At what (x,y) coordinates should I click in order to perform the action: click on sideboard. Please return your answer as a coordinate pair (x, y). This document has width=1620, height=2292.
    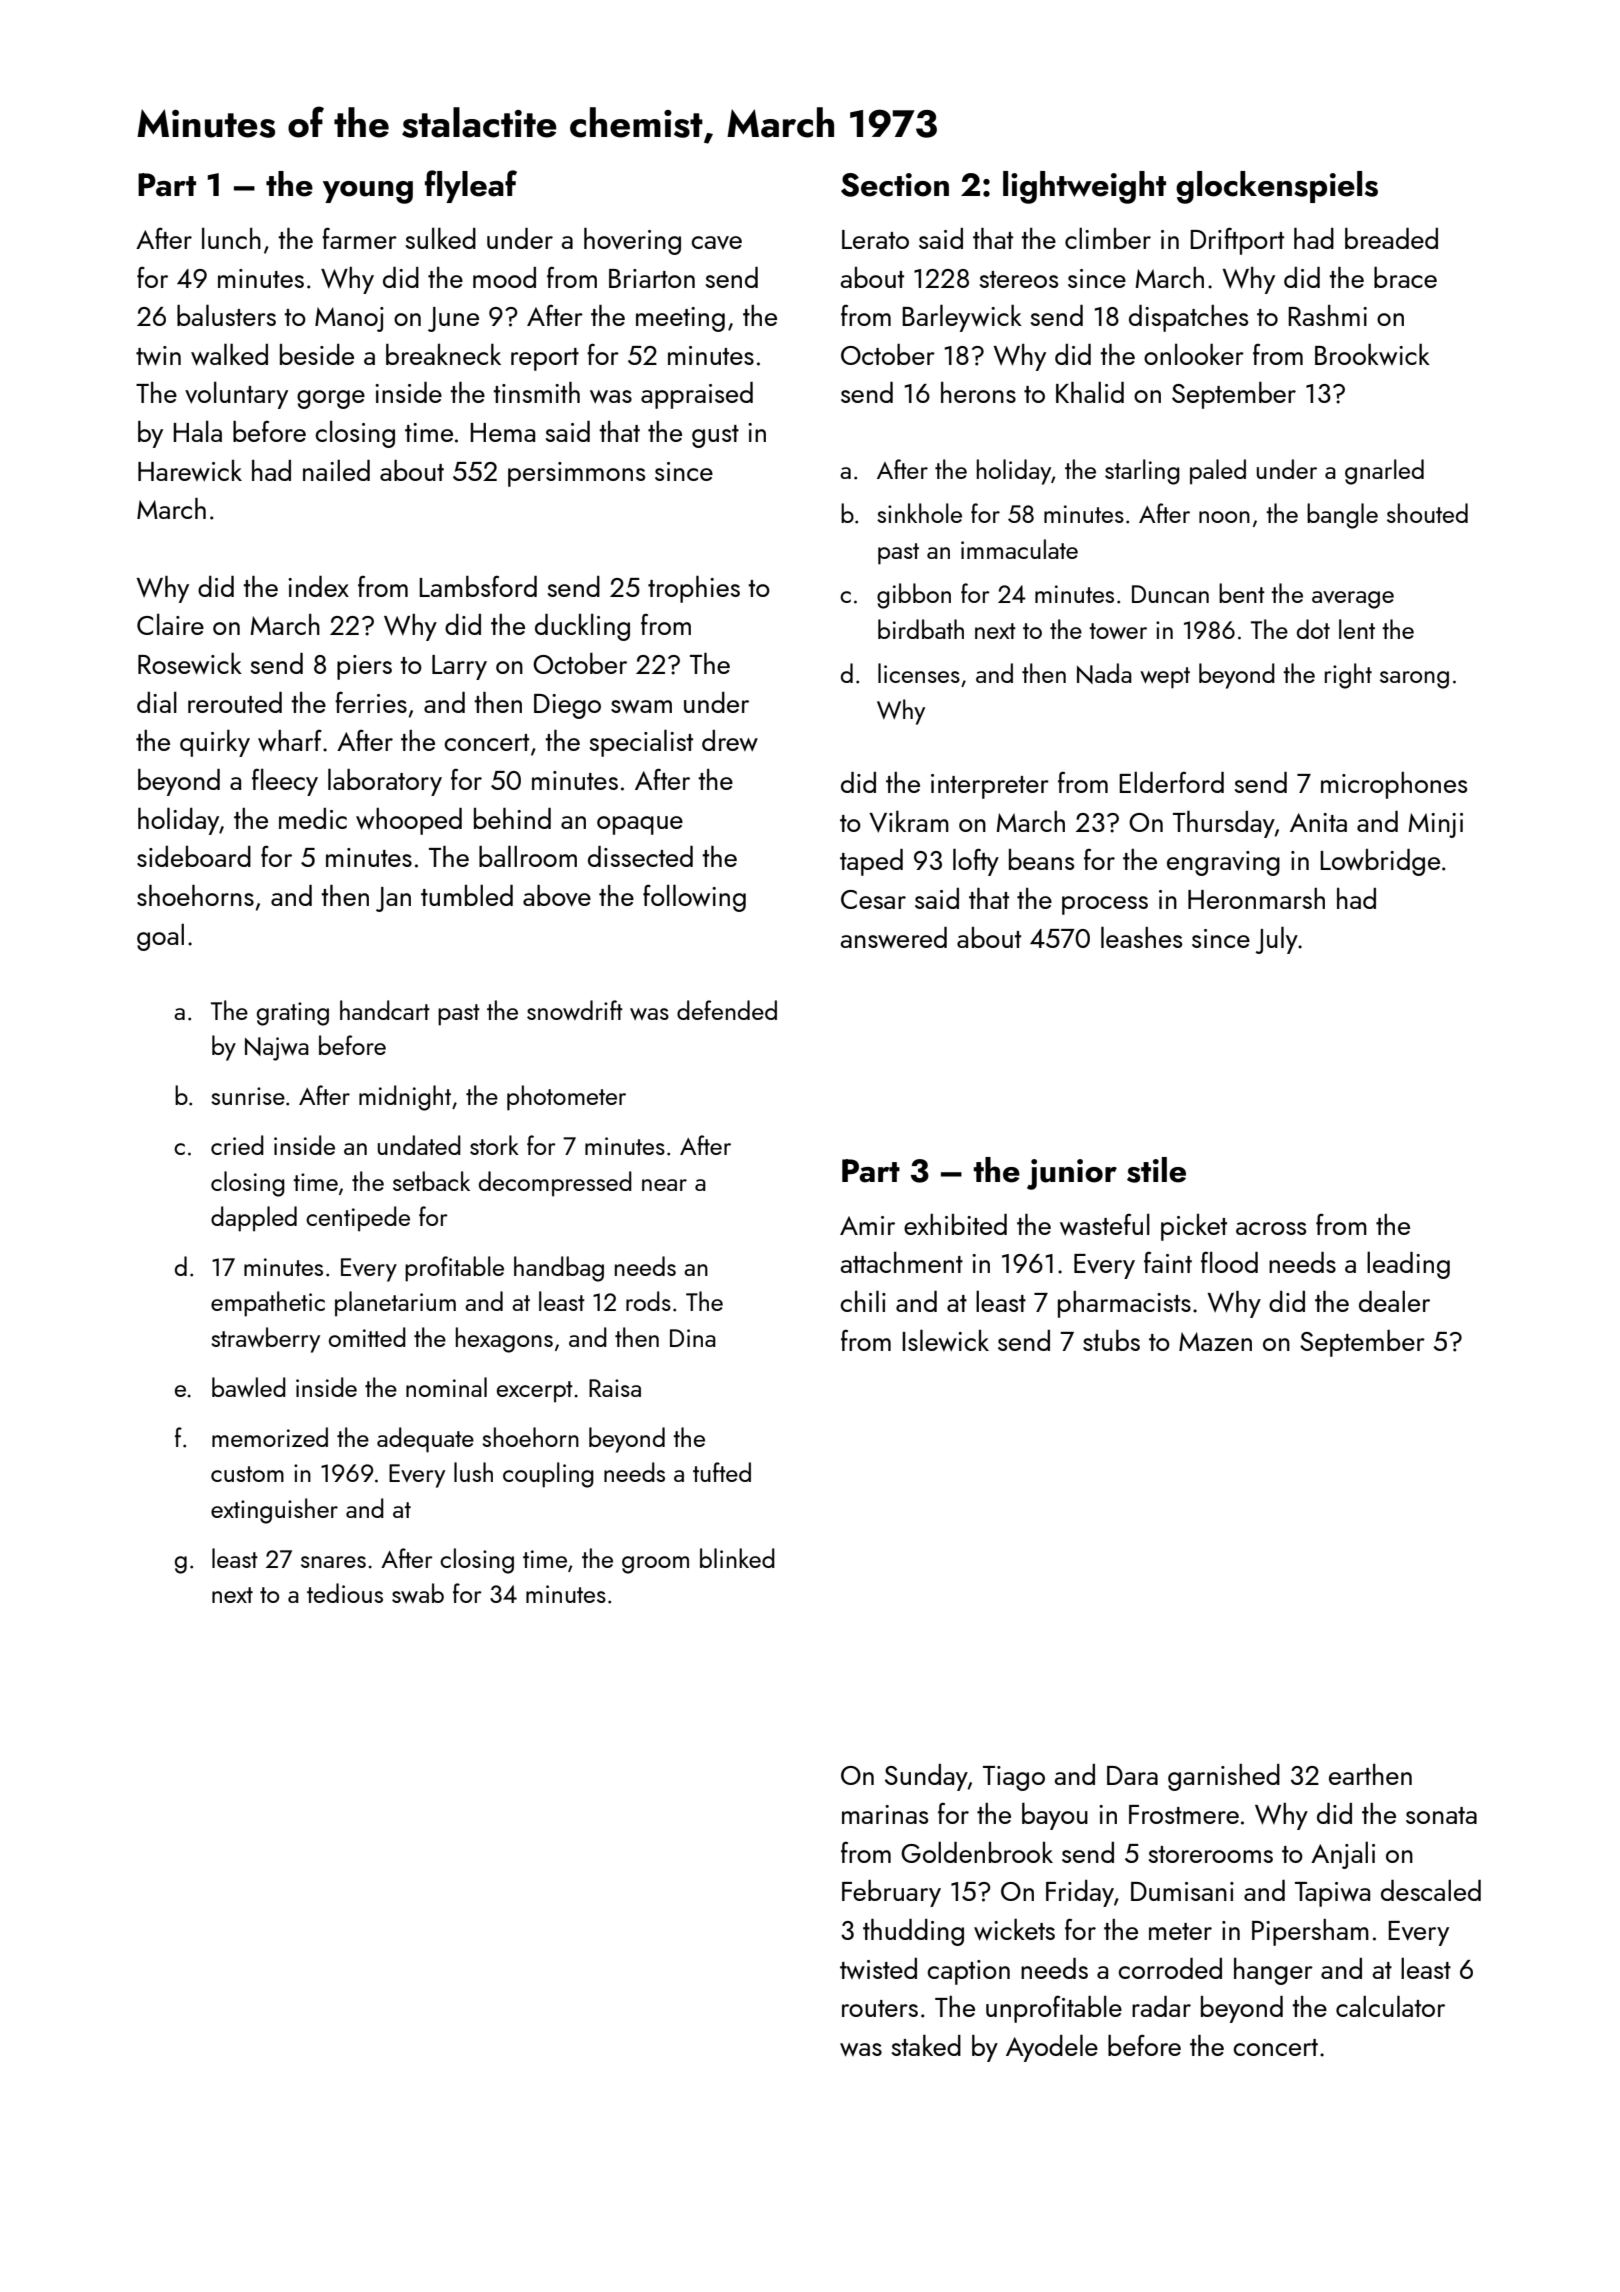
    Looking at the image, I should click on (194, 856).
